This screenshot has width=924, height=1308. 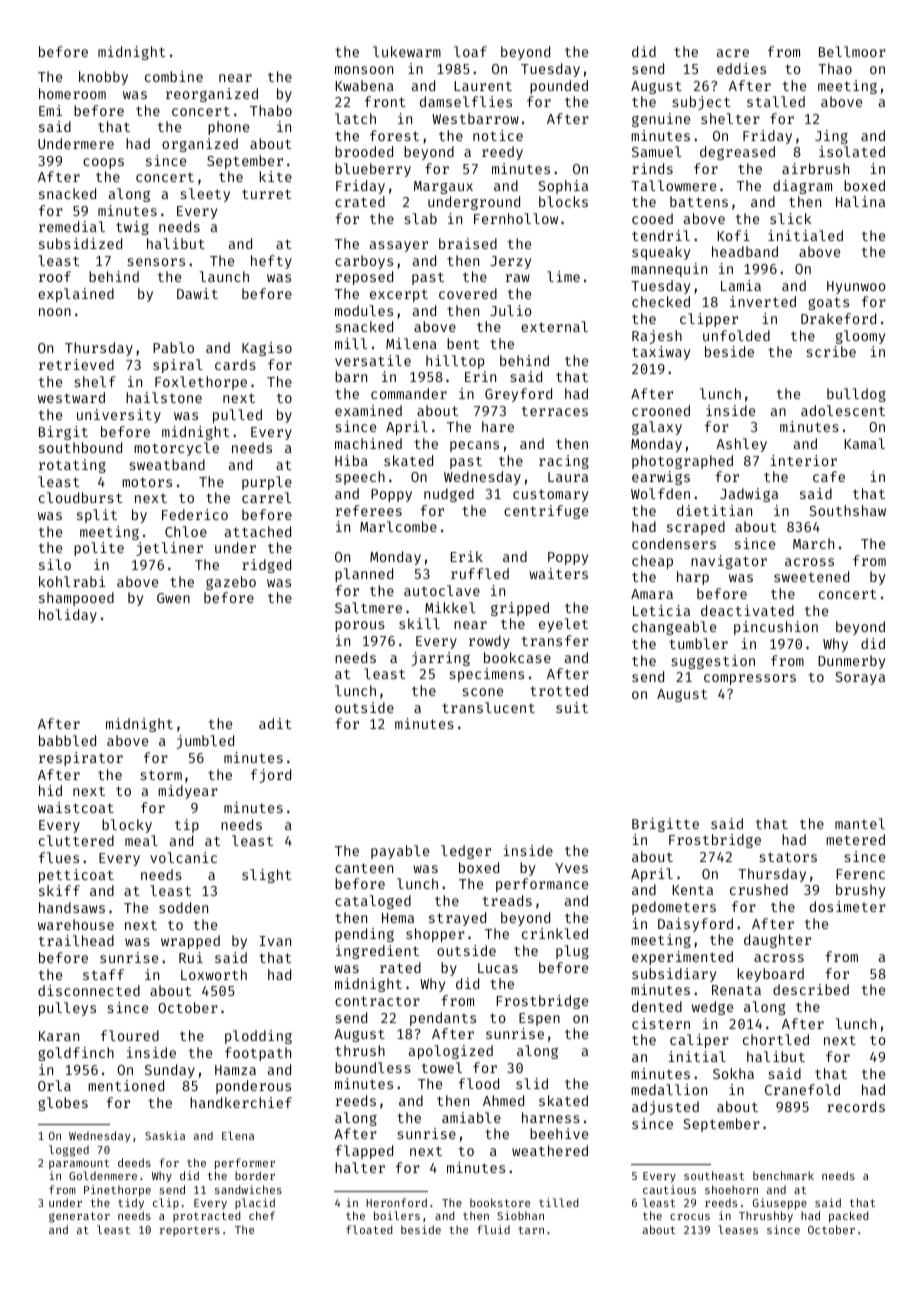 I want to click on pecans, so click(x=474, y=446).
